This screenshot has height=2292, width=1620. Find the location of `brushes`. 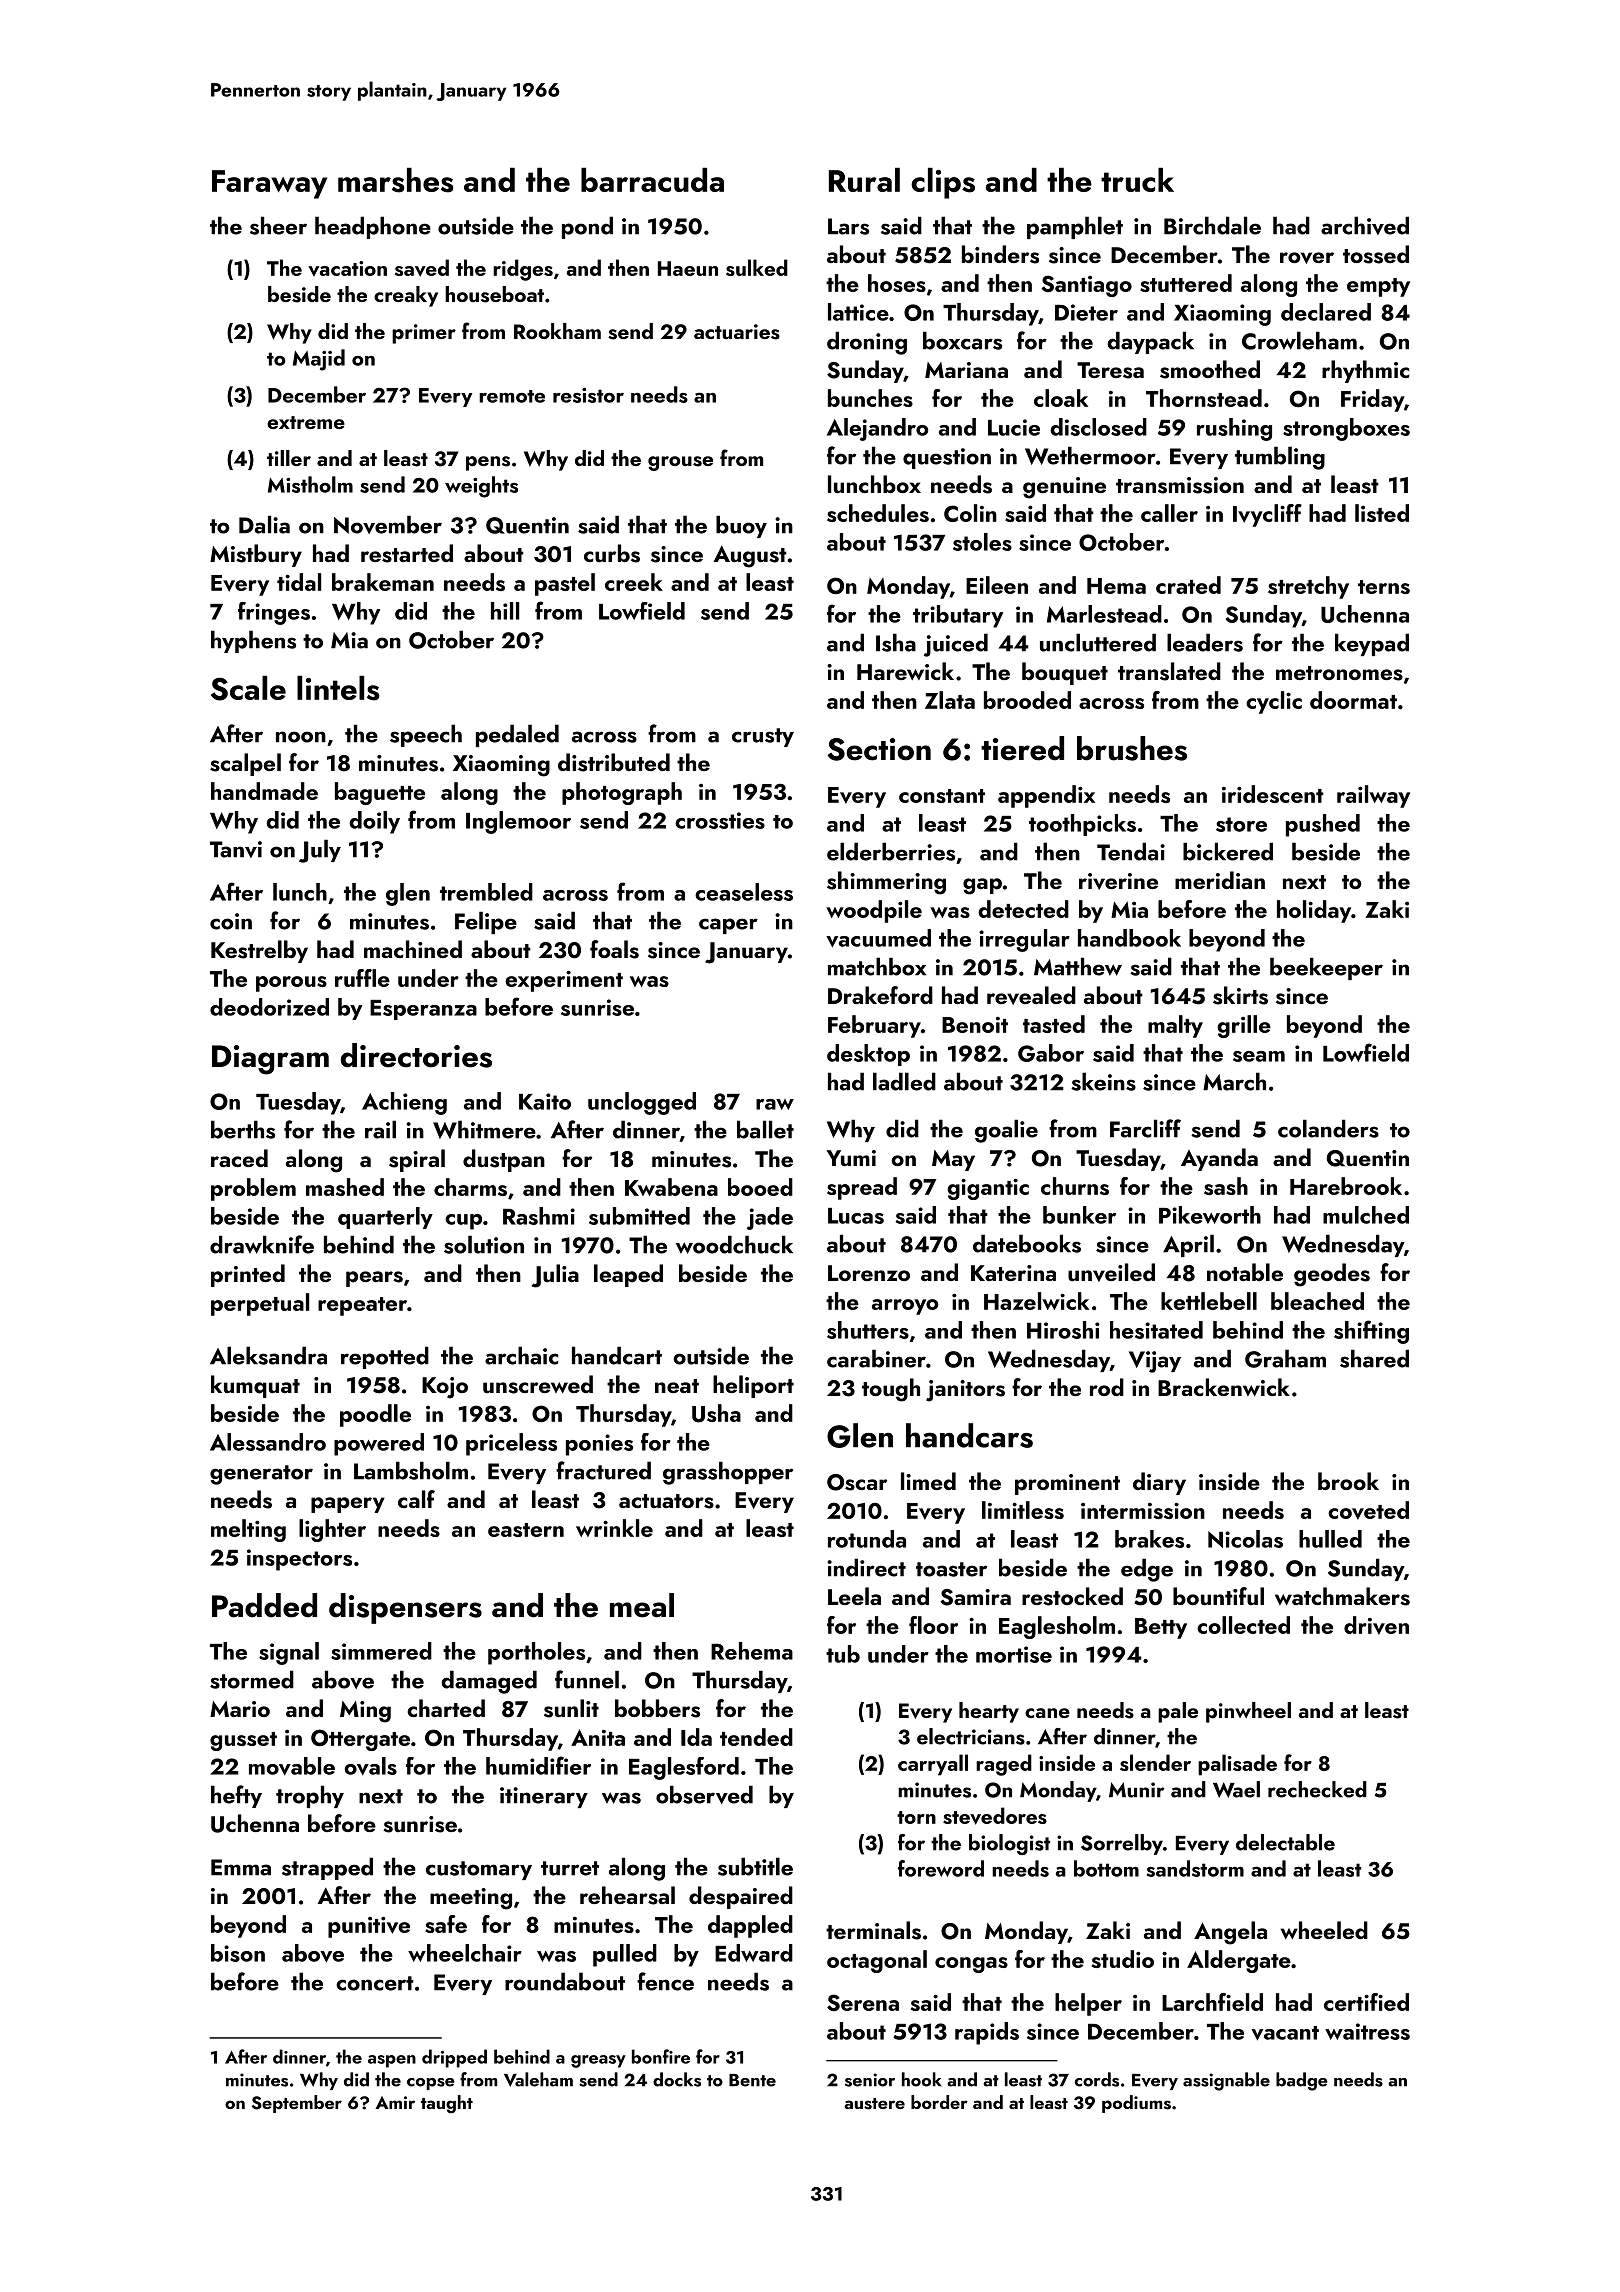

brushes is located at coordinates (1132, 748).
